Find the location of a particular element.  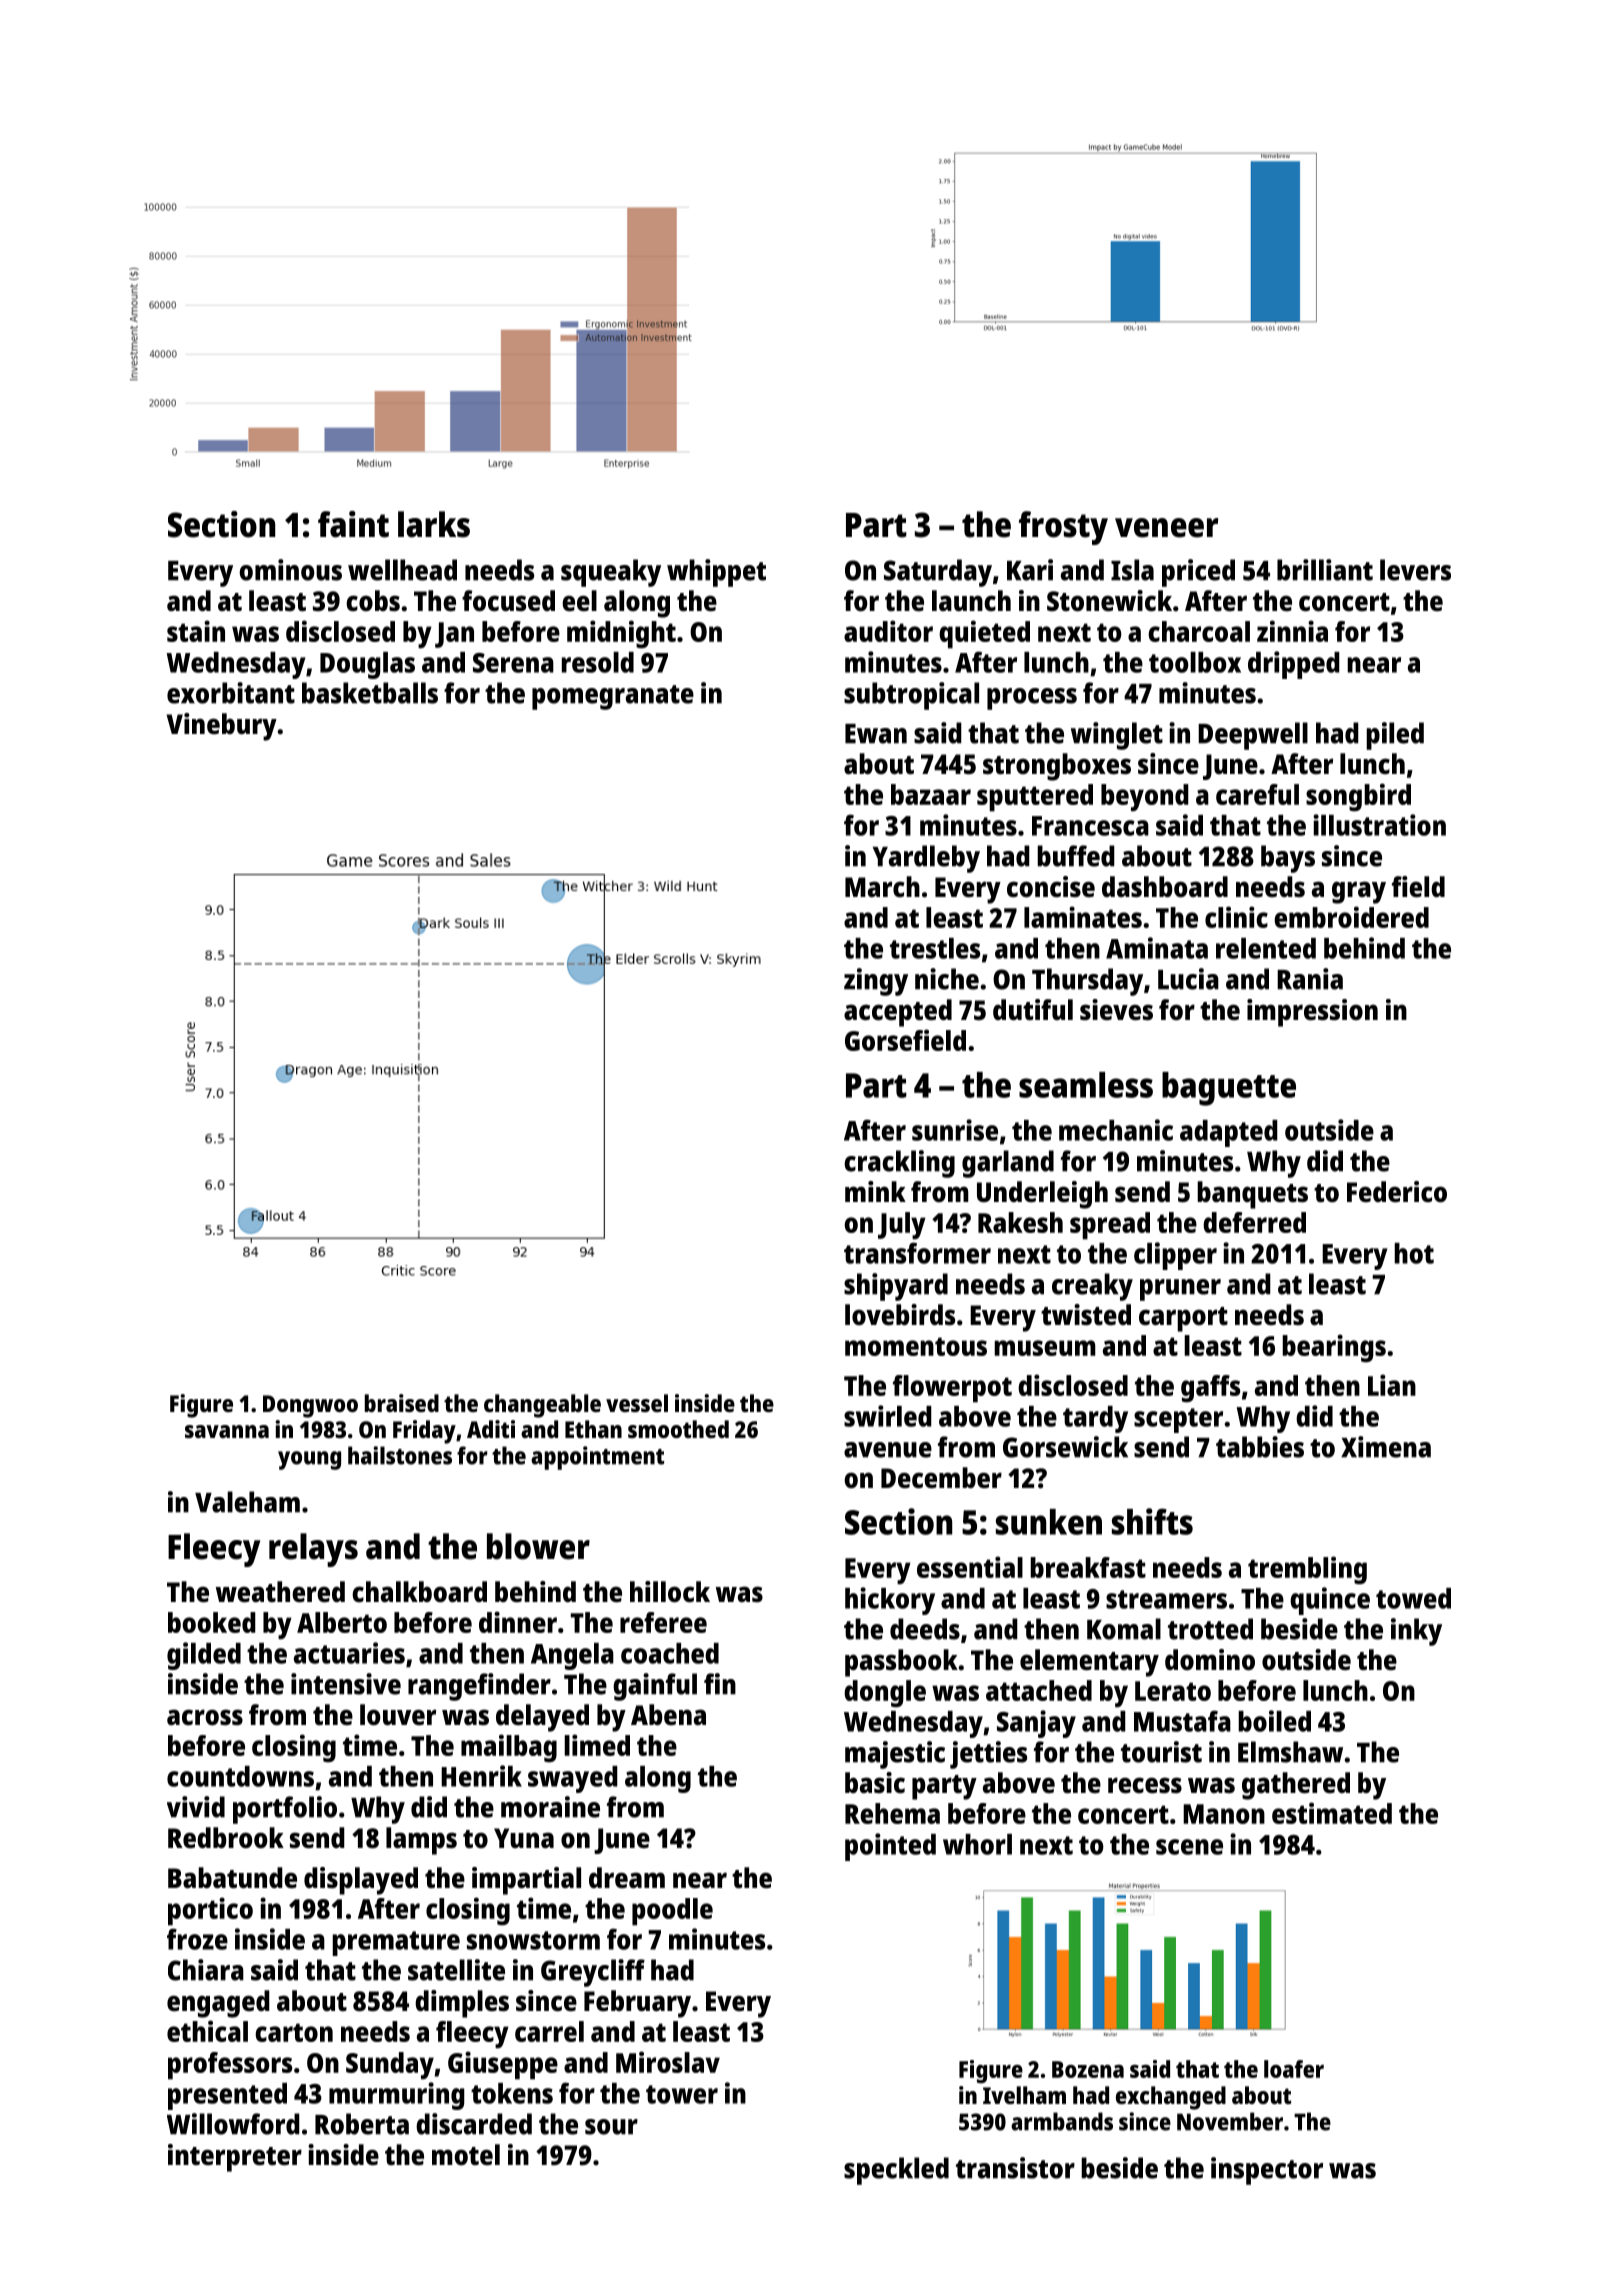

inspector is located at coordinates (1267, 2171).
